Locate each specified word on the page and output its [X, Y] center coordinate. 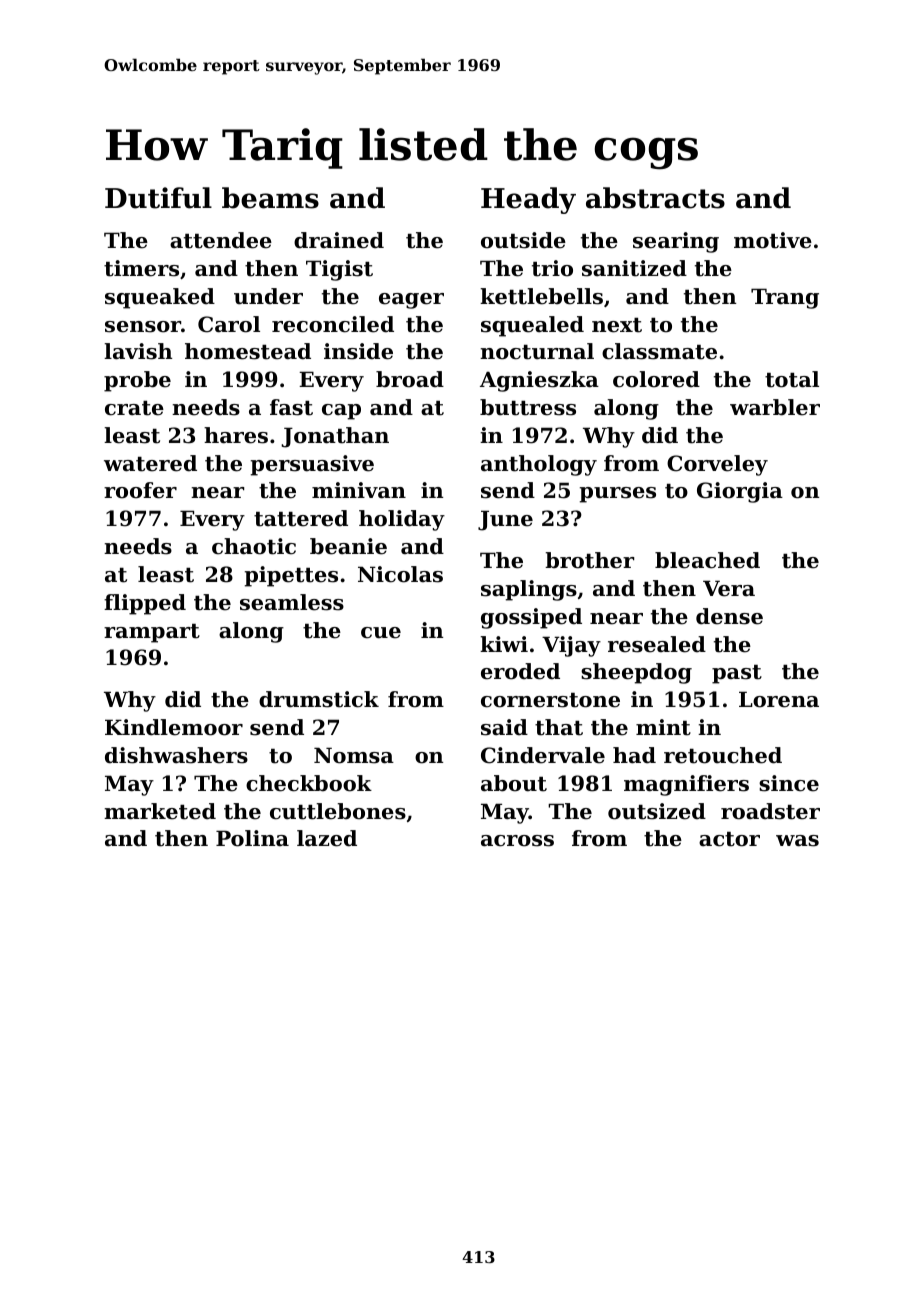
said [504, 727]
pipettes [291, 576]
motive [773, 240]
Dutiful [158, 198]
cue [381, 633]
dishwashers [176, 755]
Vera [729, 588]
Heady [528, 200]
